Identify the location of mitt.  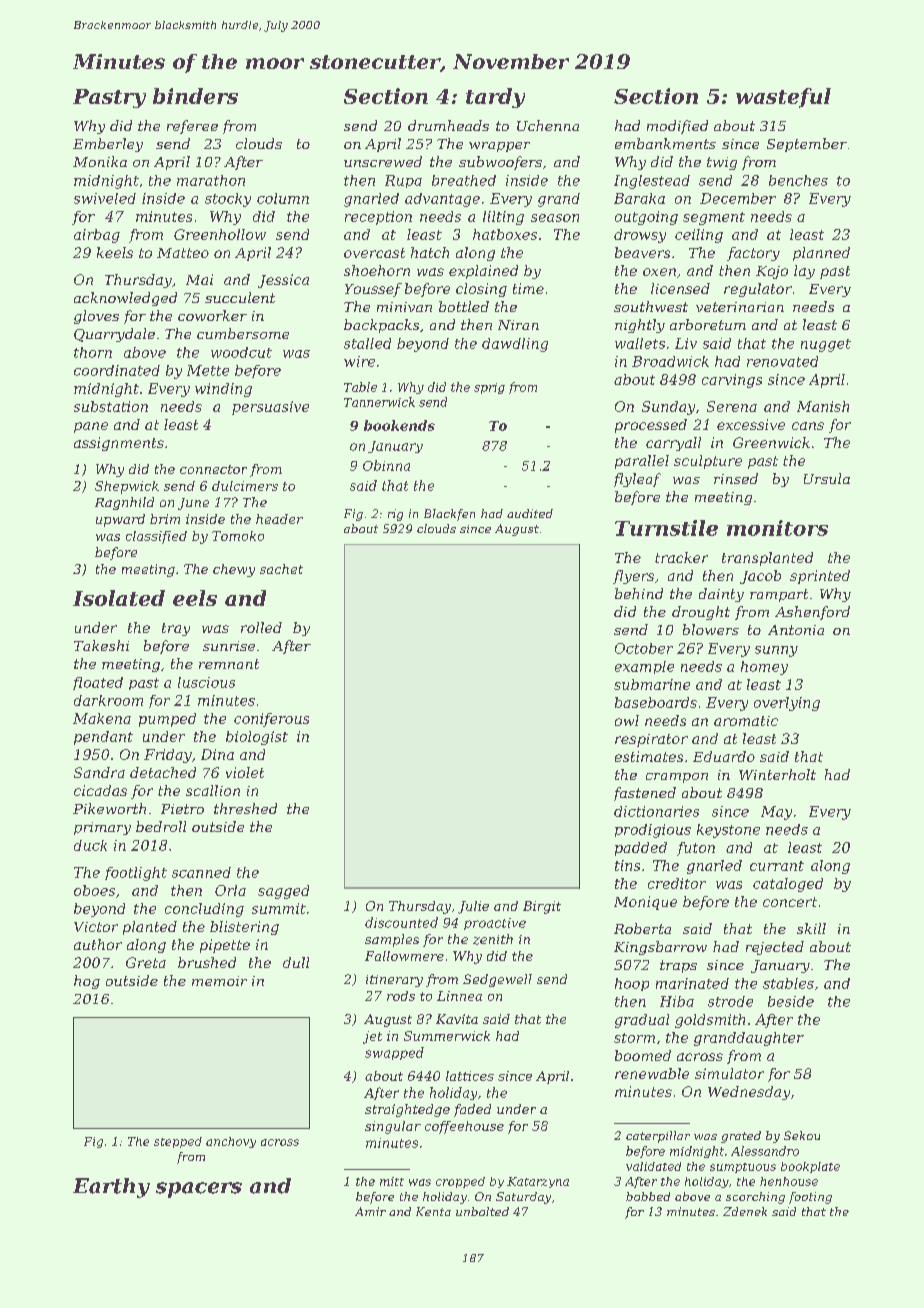
(392, 1181).
